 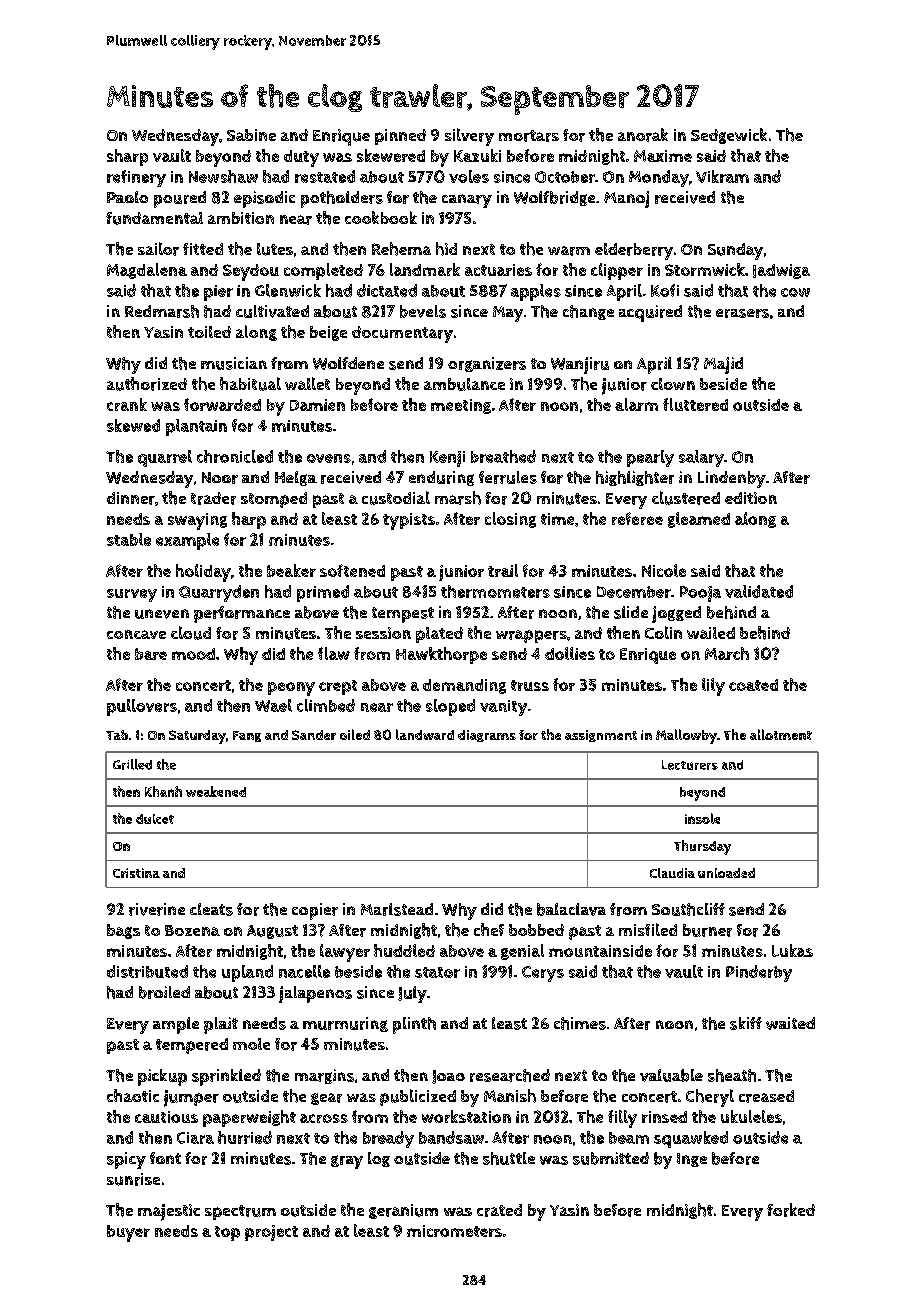 I want to click on refinery, so click(x=136, y=178).
